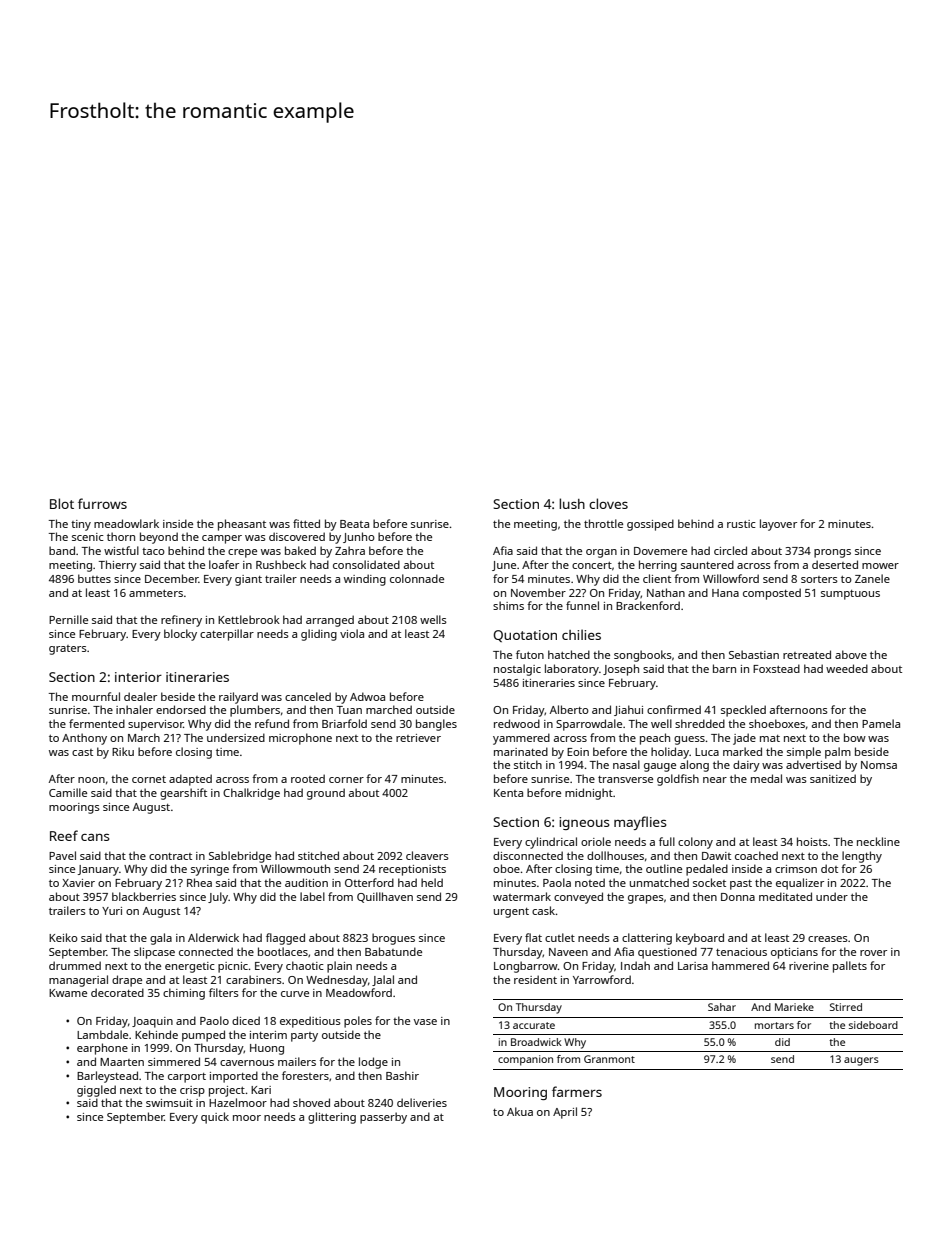  Describe the element at coordinates (352, 633) in the document. I see `viola` at that location.
